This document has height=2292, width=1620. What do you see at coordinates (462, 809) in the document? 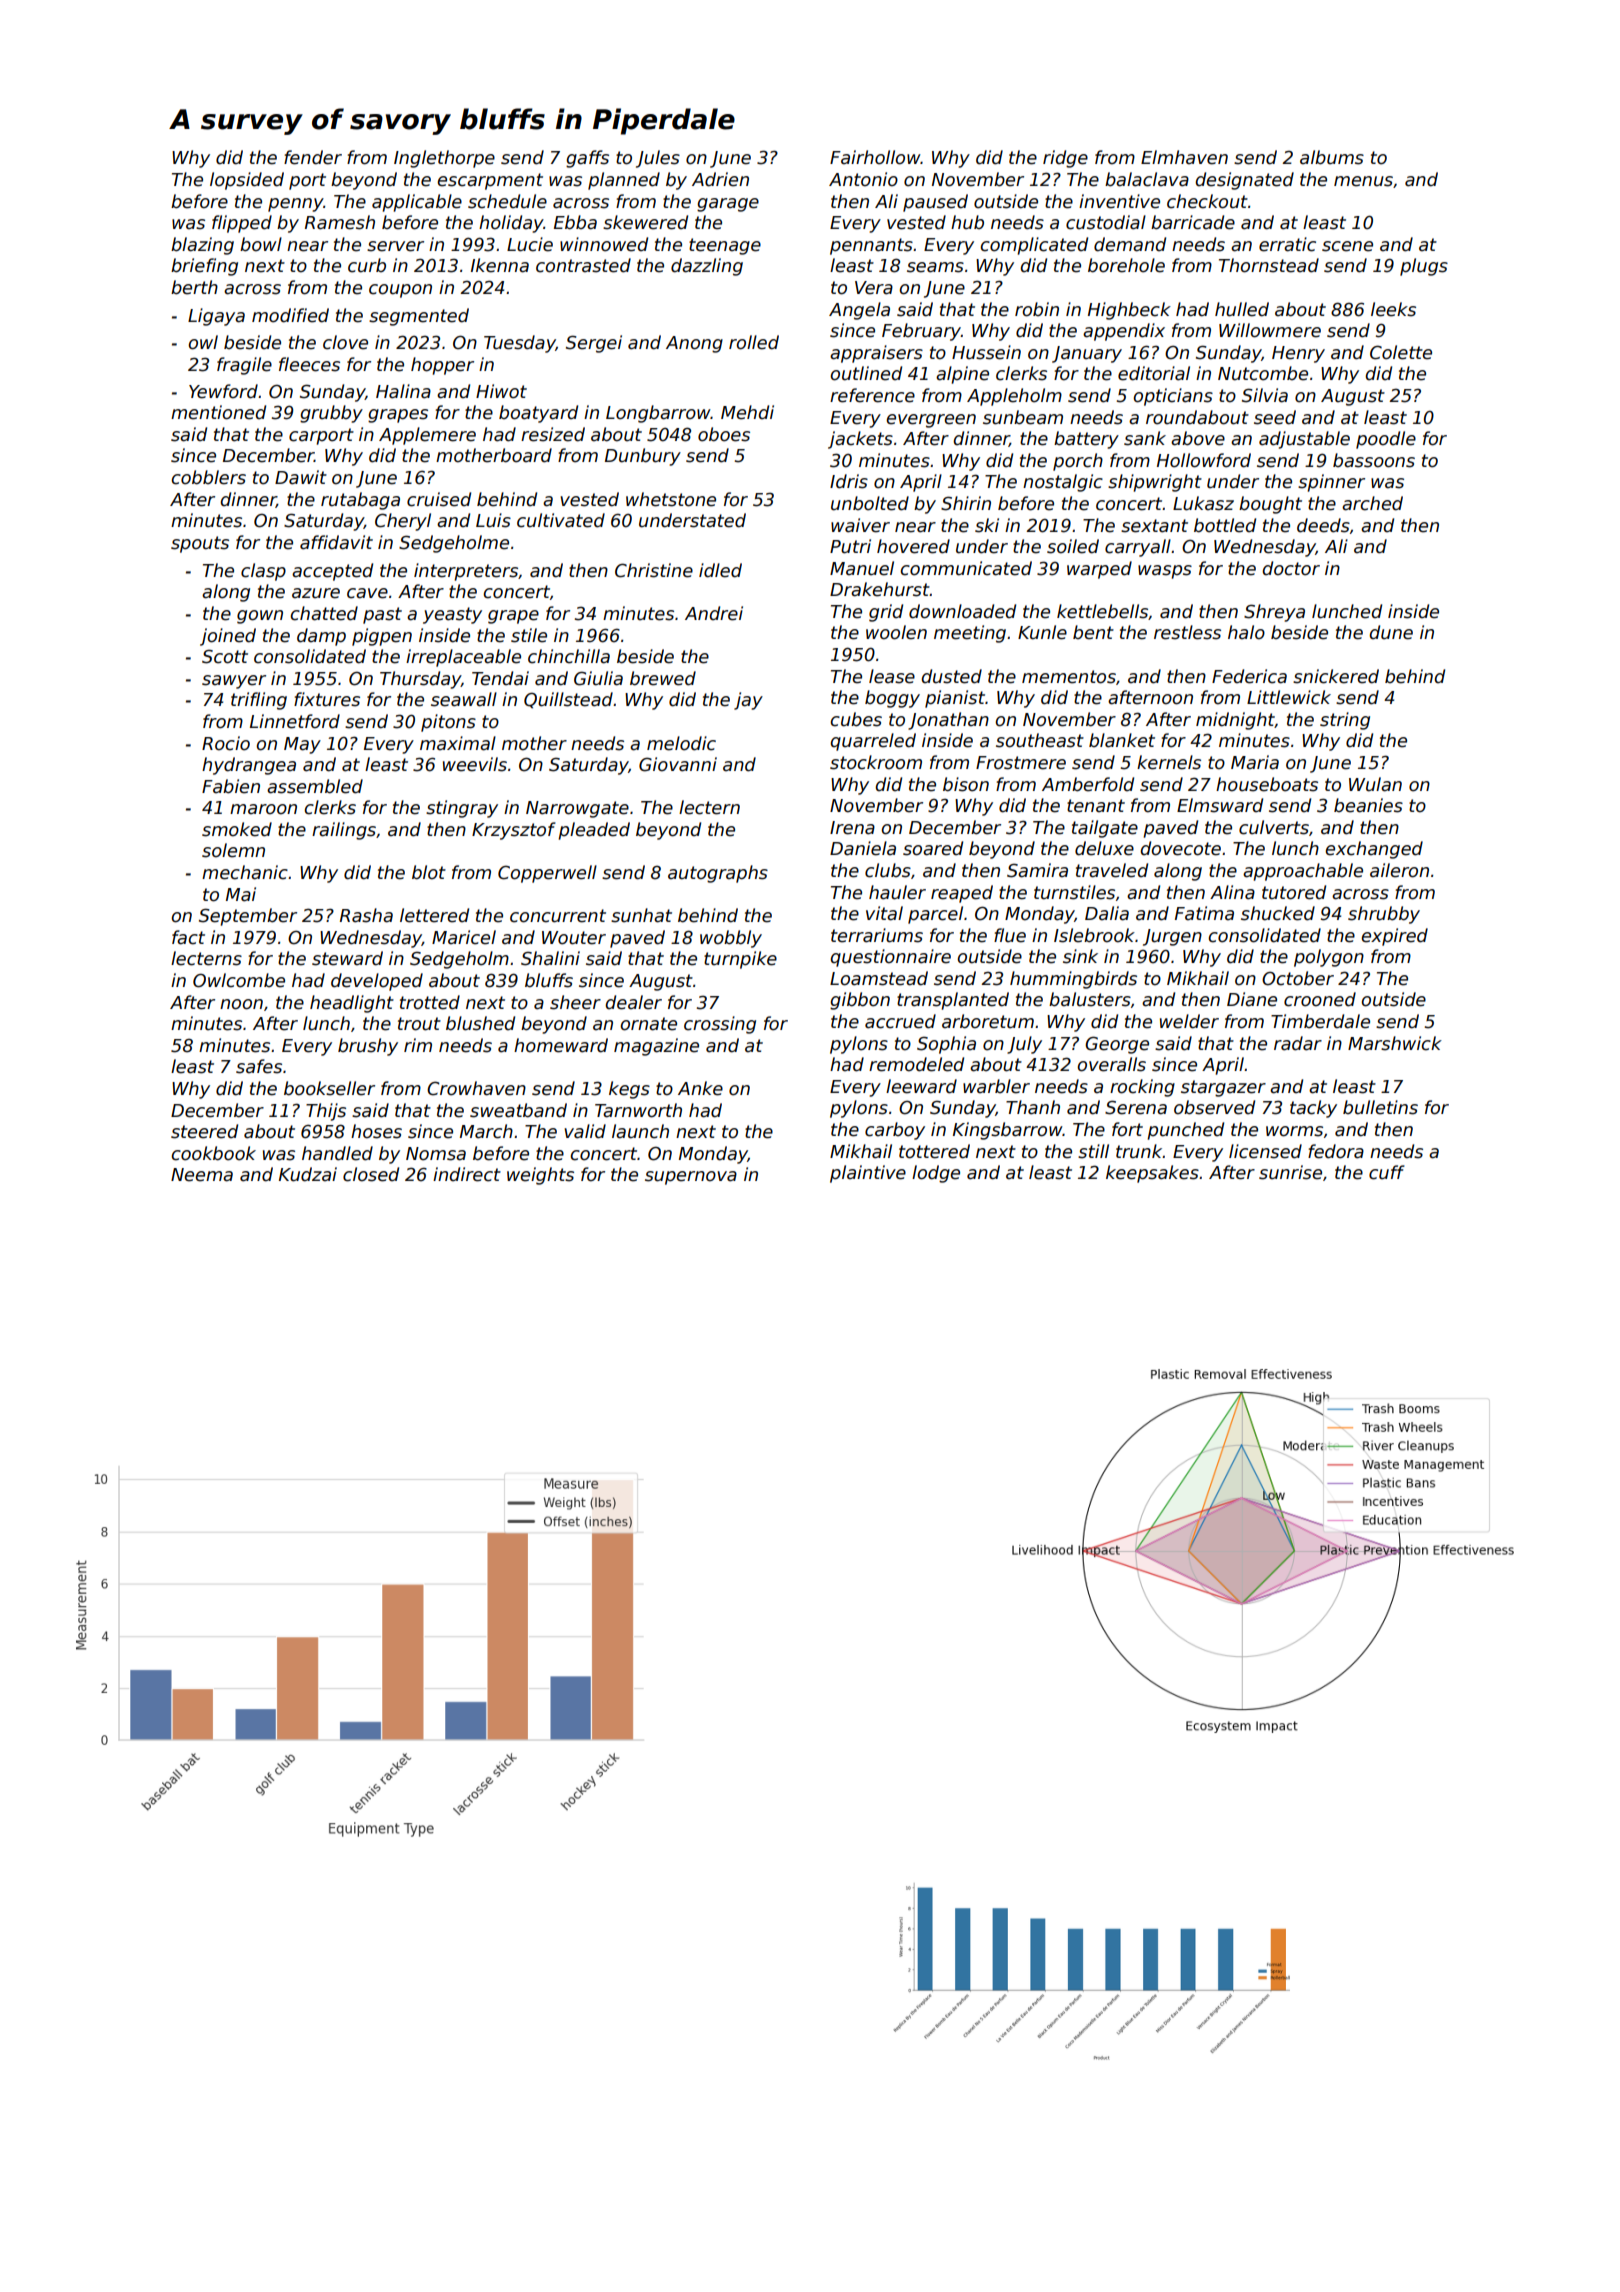
I see `stingray` at bounding box center [462, 809].
